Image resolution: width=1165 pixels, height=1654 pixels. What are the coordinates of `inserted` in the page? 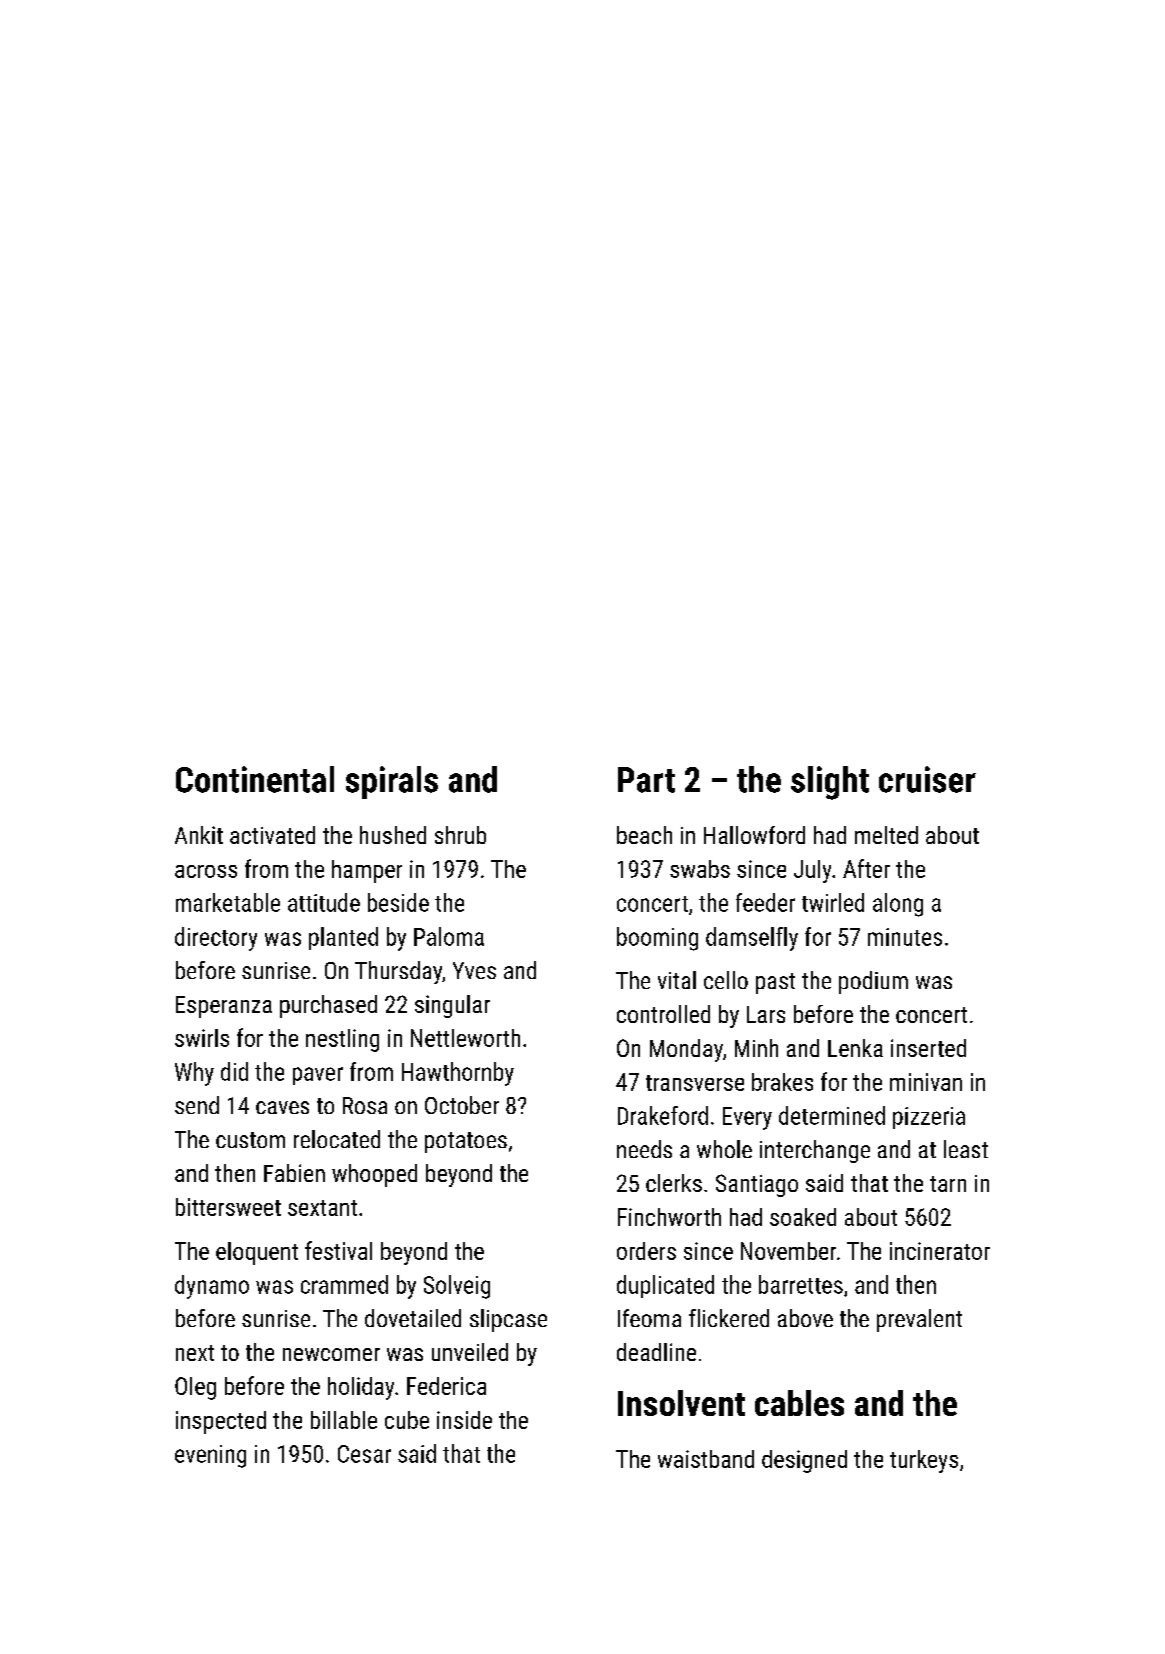 It's located at (928, 1048).
